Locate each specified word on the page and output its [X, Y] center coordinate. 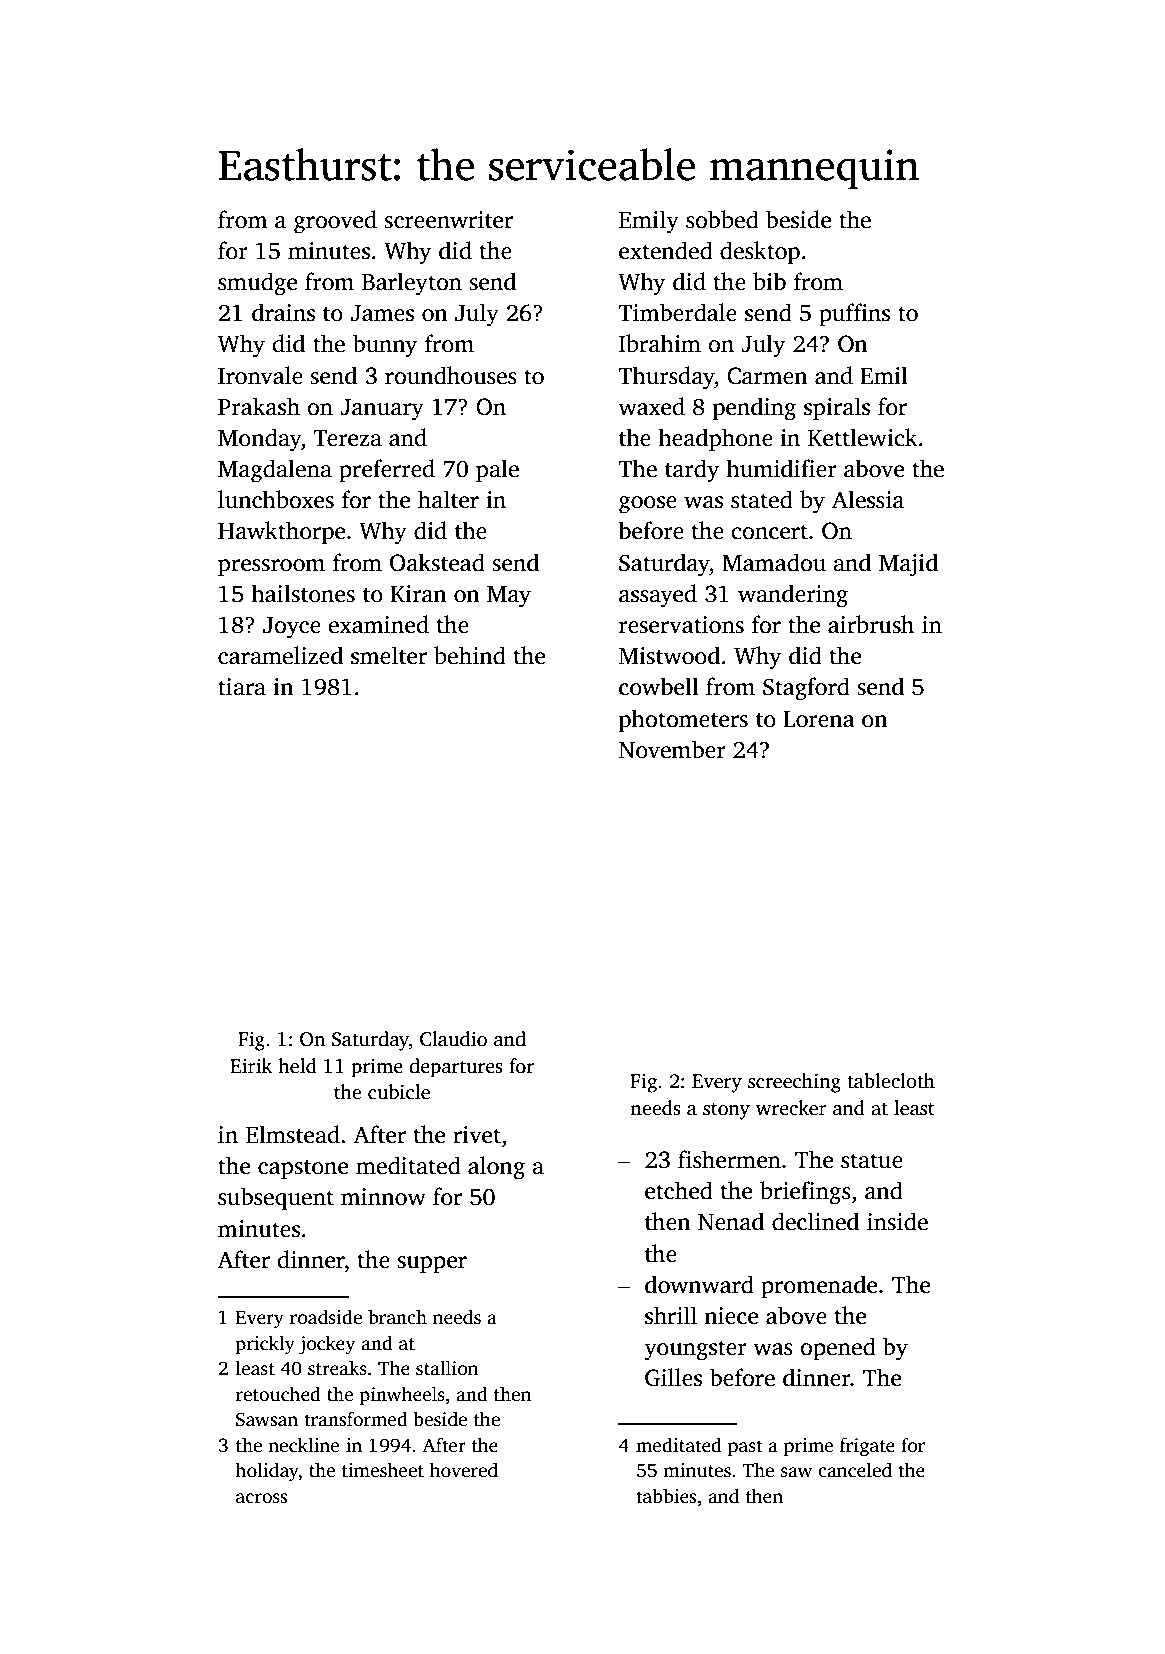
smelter [389, 655]
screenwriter [448, 220]
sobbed [722, 219]
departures [456, 1068]
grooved [335, 222]
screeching [794, 1083]
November [672, 749]
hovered [464, 1470]
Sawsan [267, 1419]
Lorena [819, 719]
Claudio [453, 1039]
